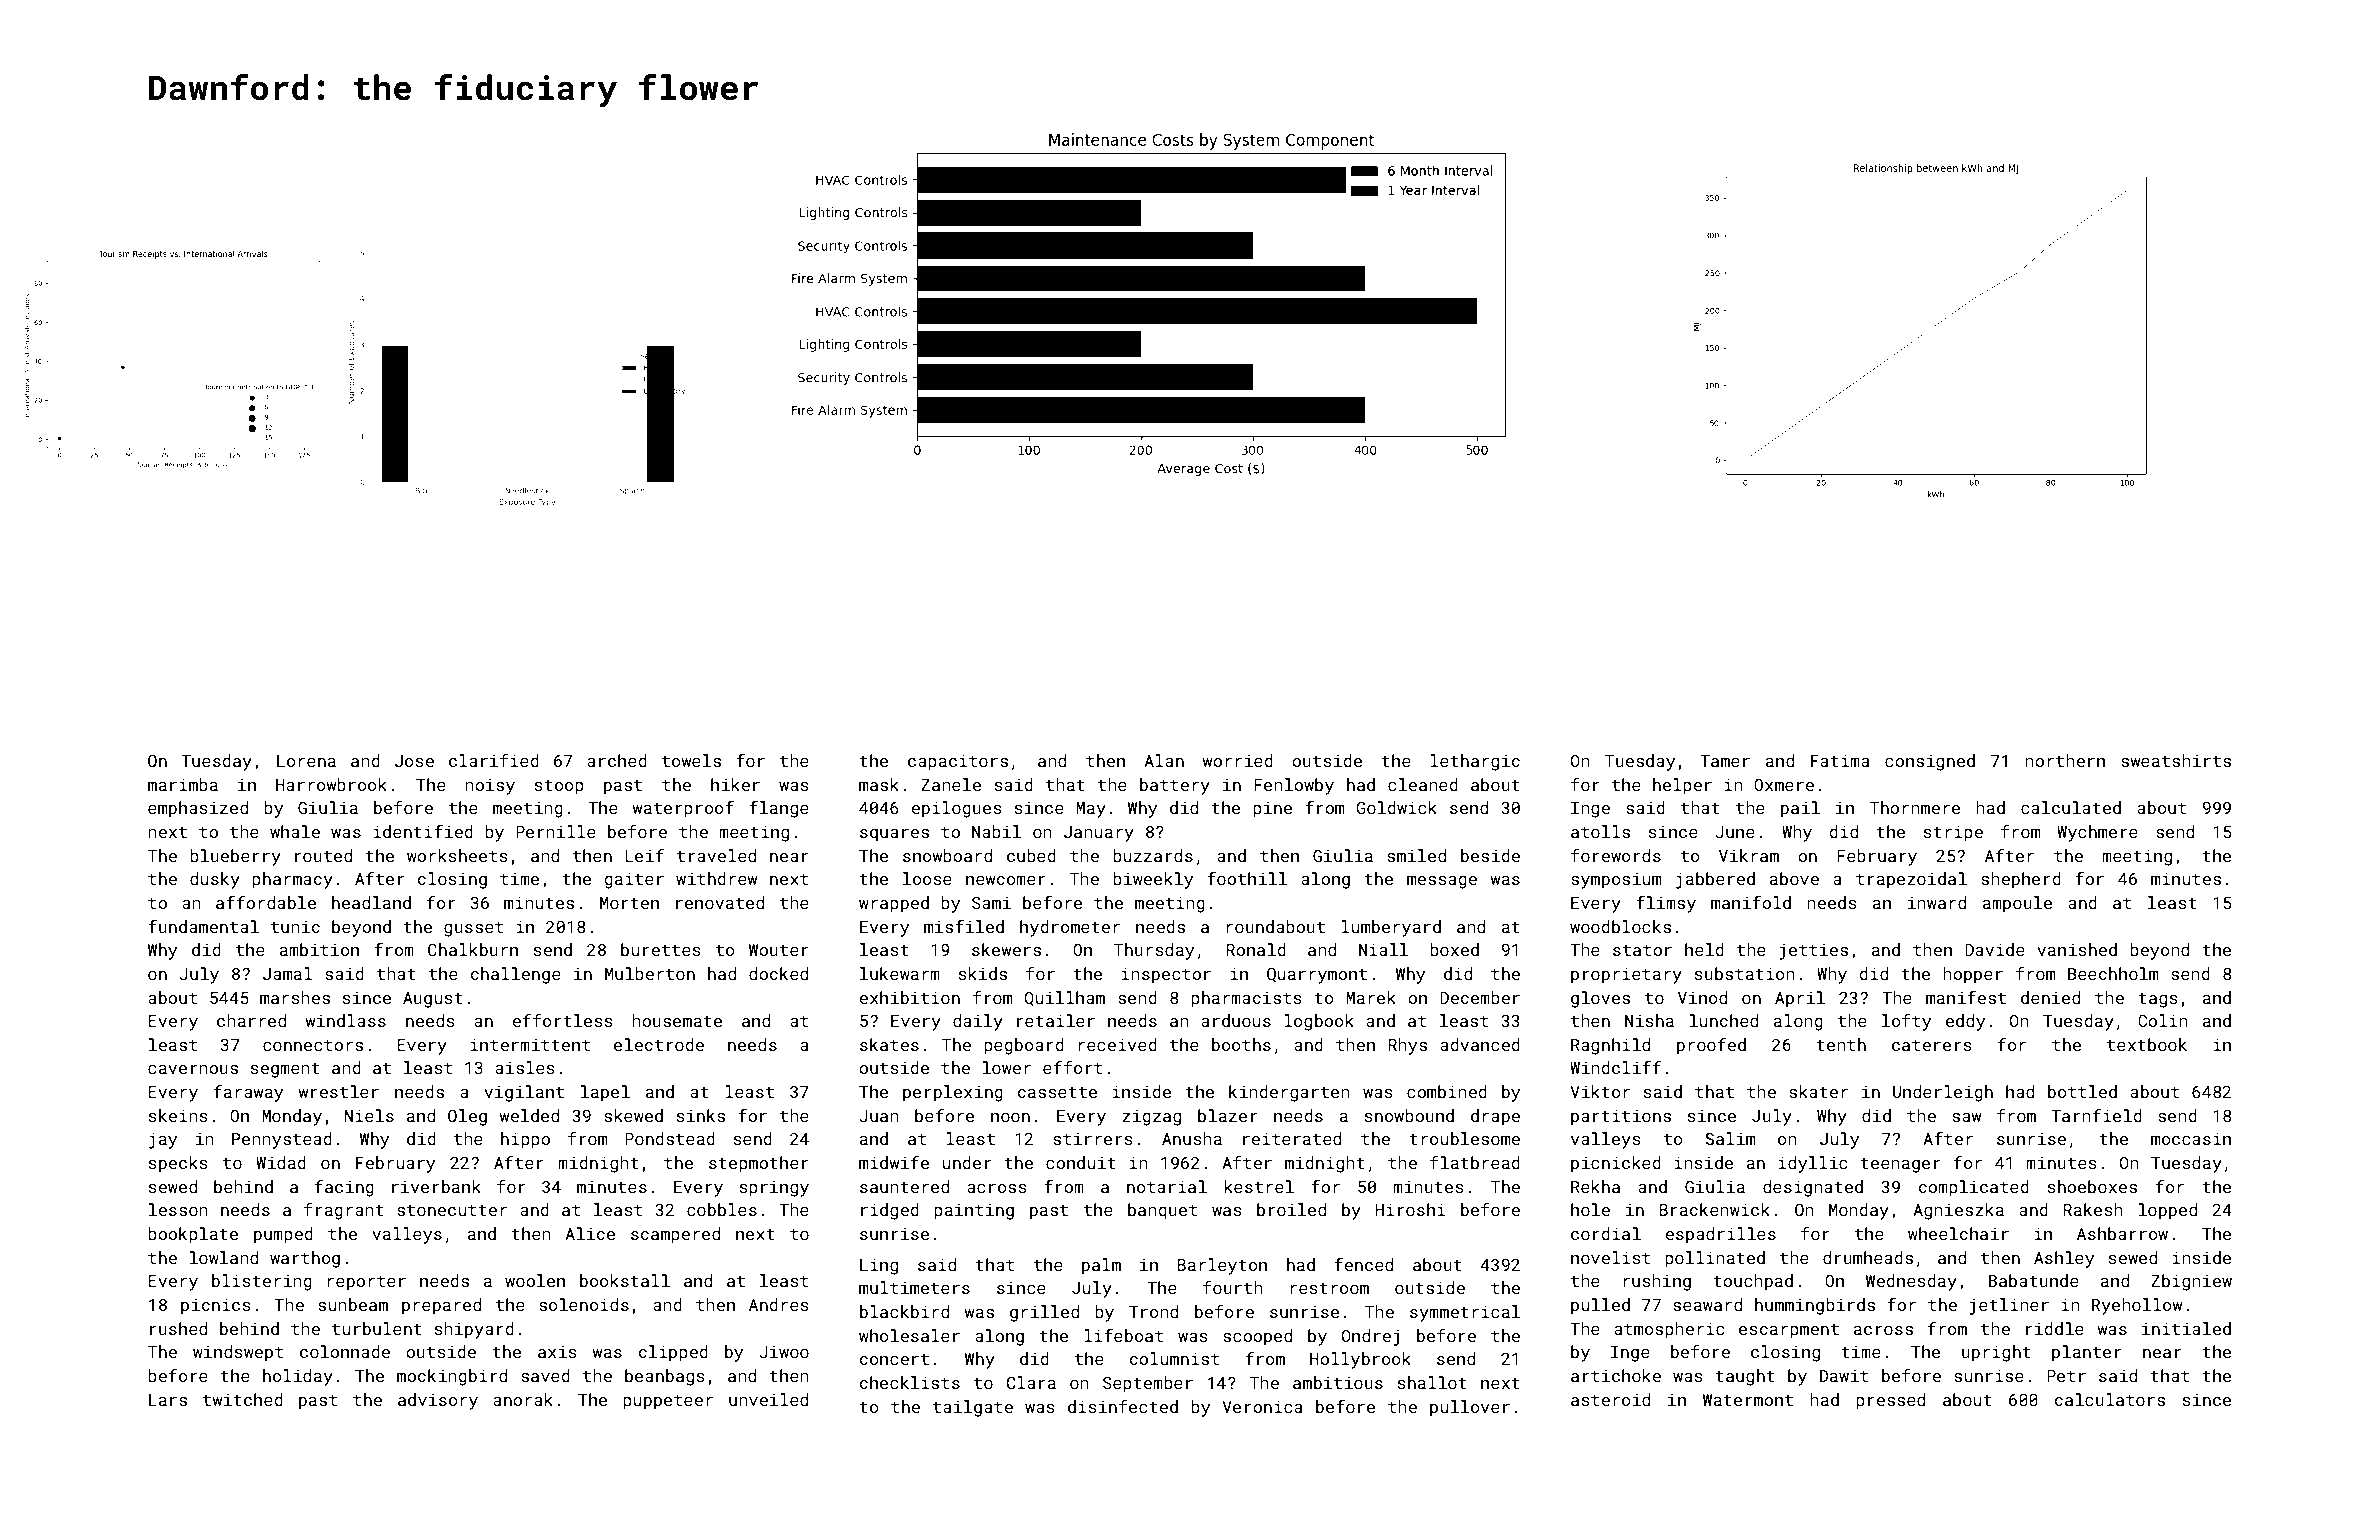 The width and height of the screenshot is (2380, 1540). Describe the element at coordinates (1031, 1382) in the screenshot. I see `Clara` at that location.
